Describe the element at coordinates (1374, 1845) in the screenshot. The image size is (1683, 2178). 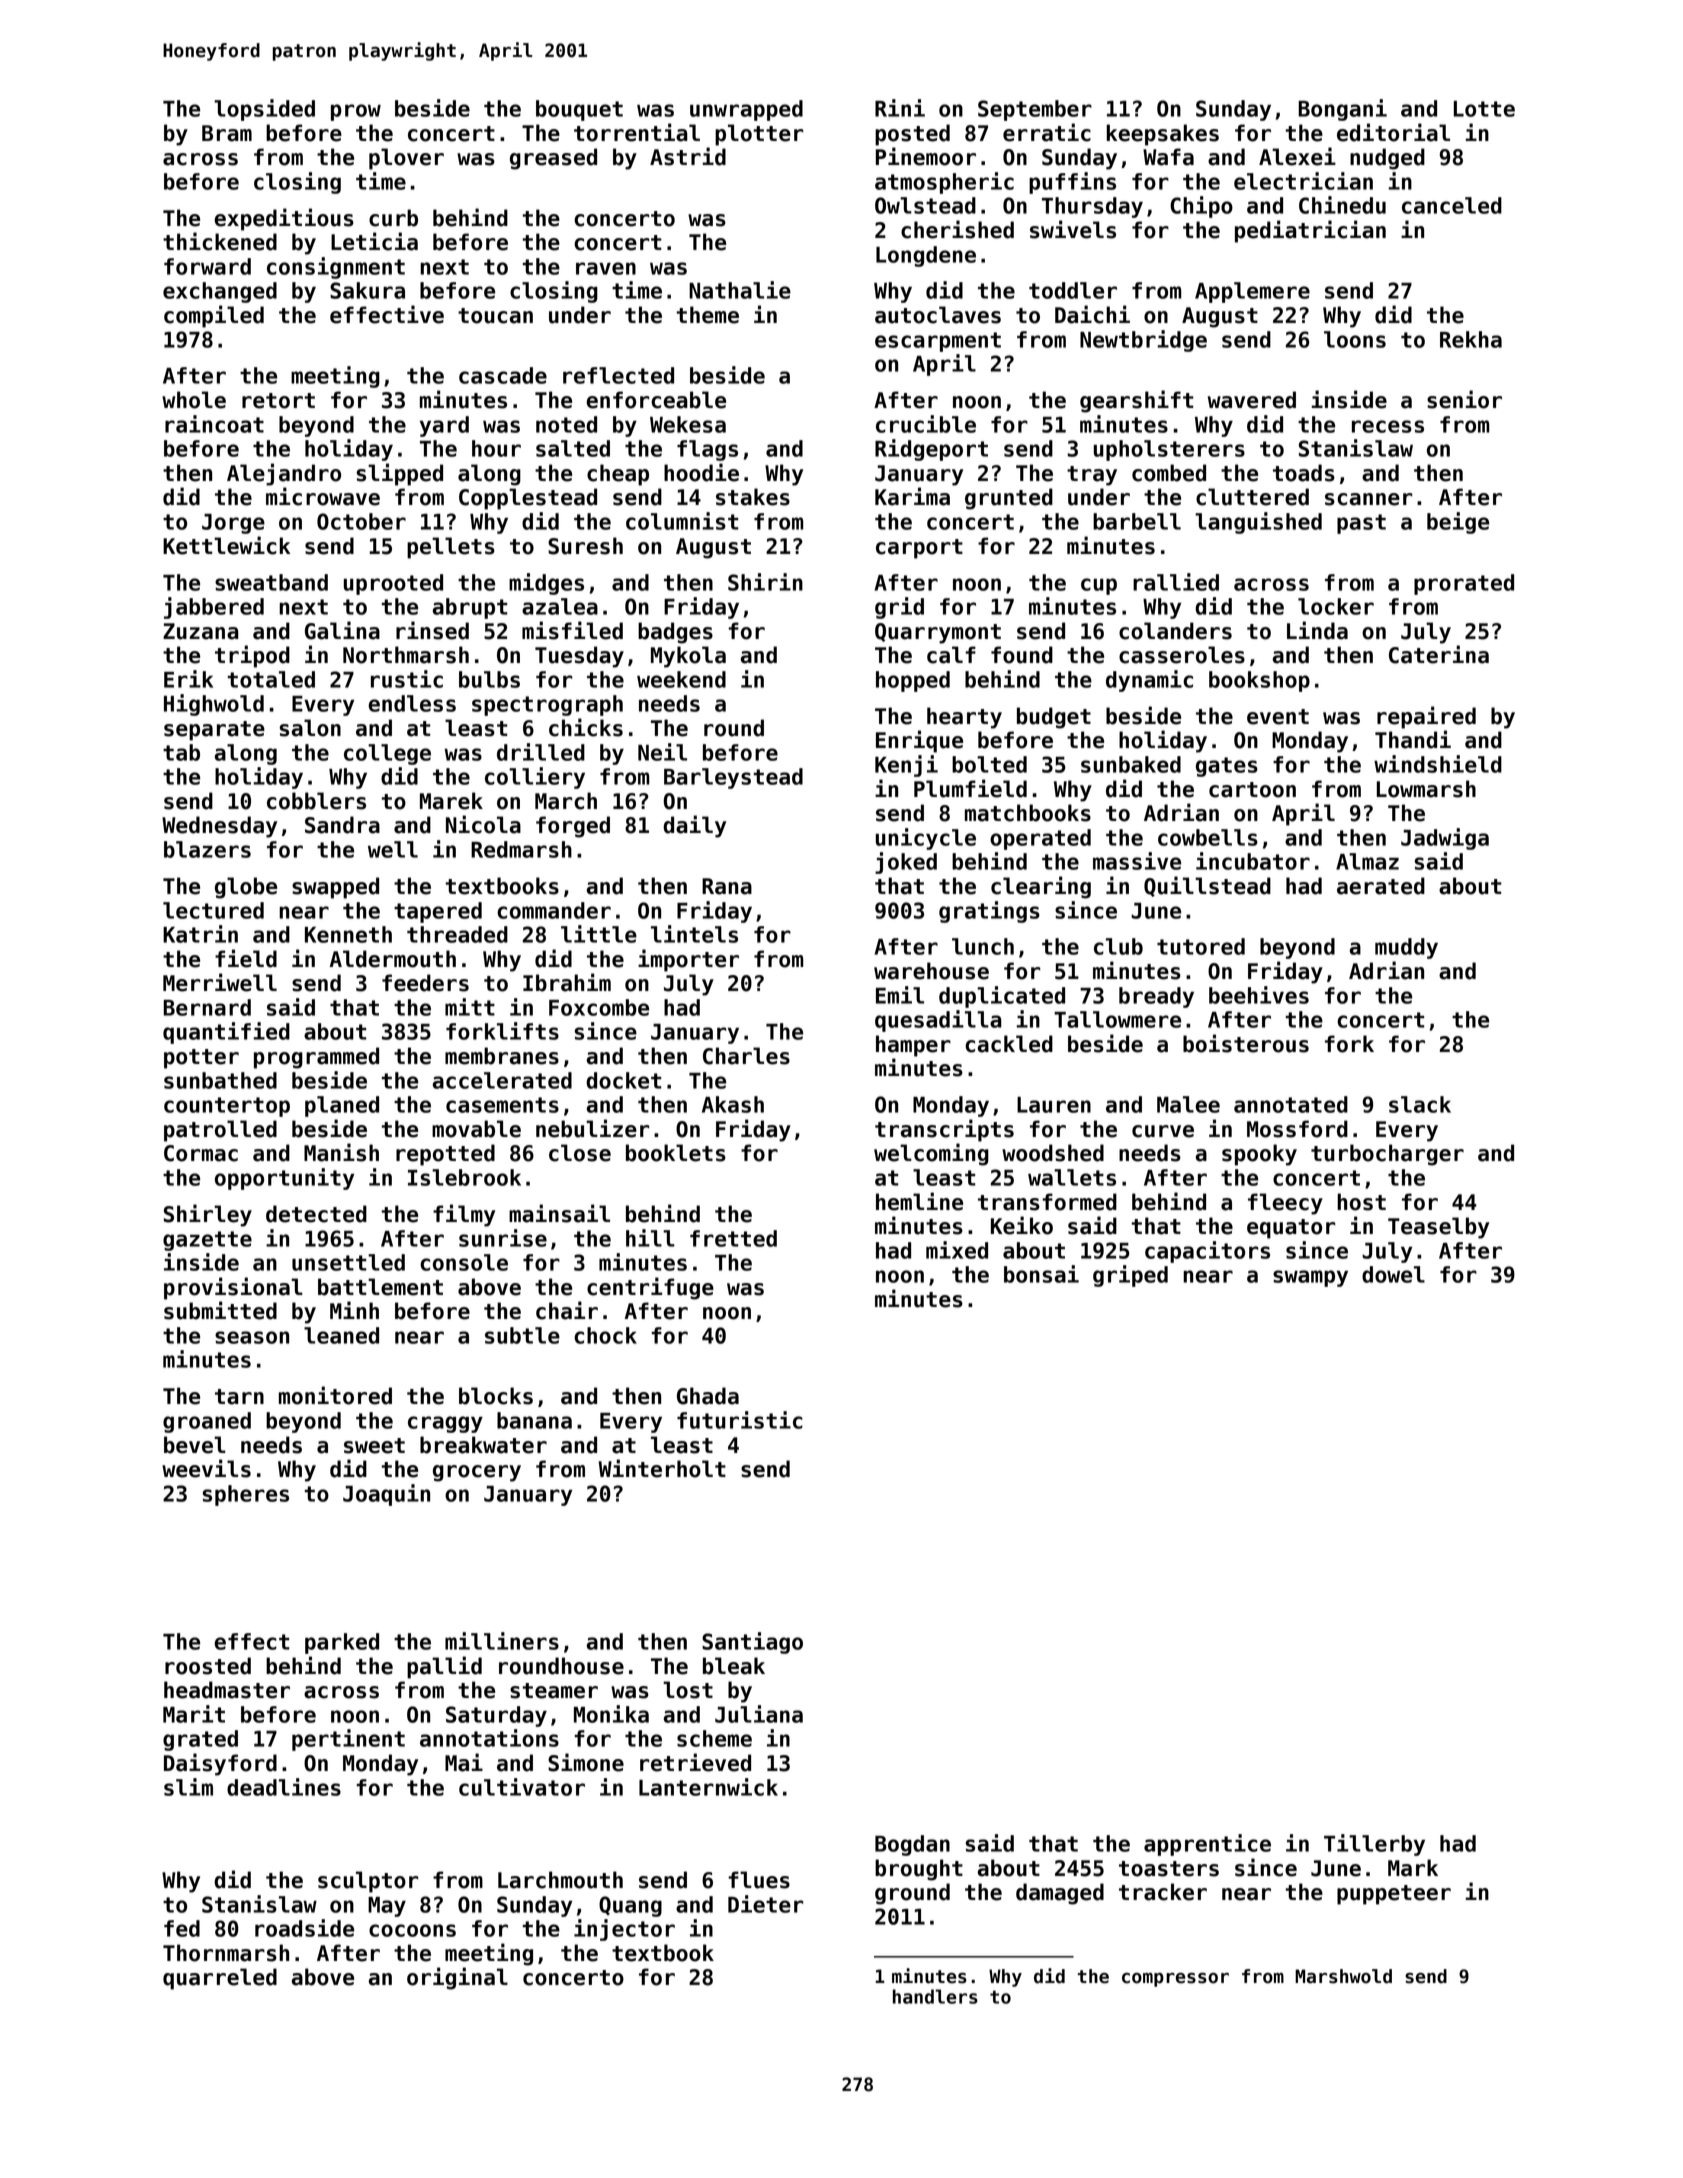
I see `Tillerby` at that location.
